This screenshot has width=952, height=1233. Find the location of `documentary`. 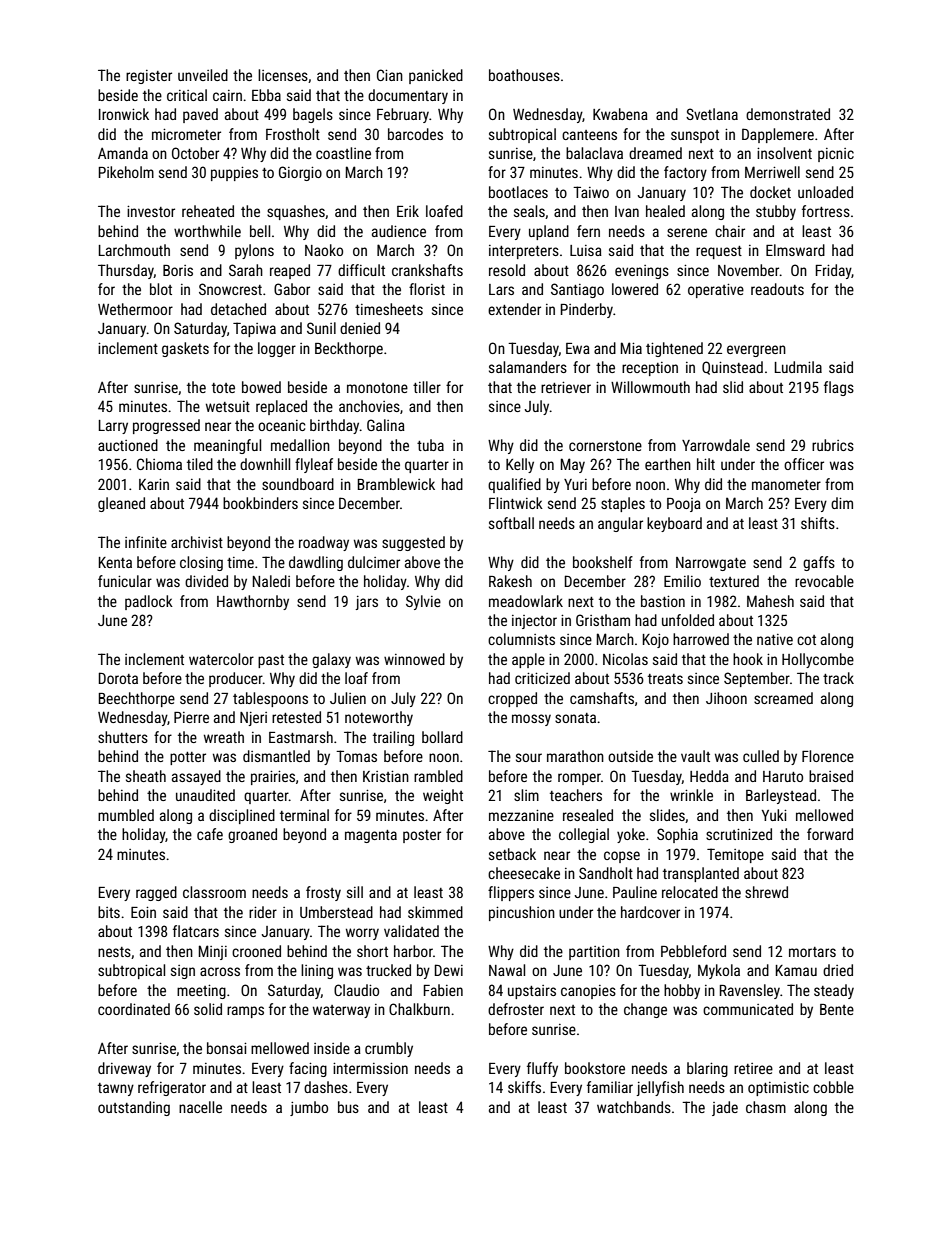

documentary is located at coordinates (408, 96).
